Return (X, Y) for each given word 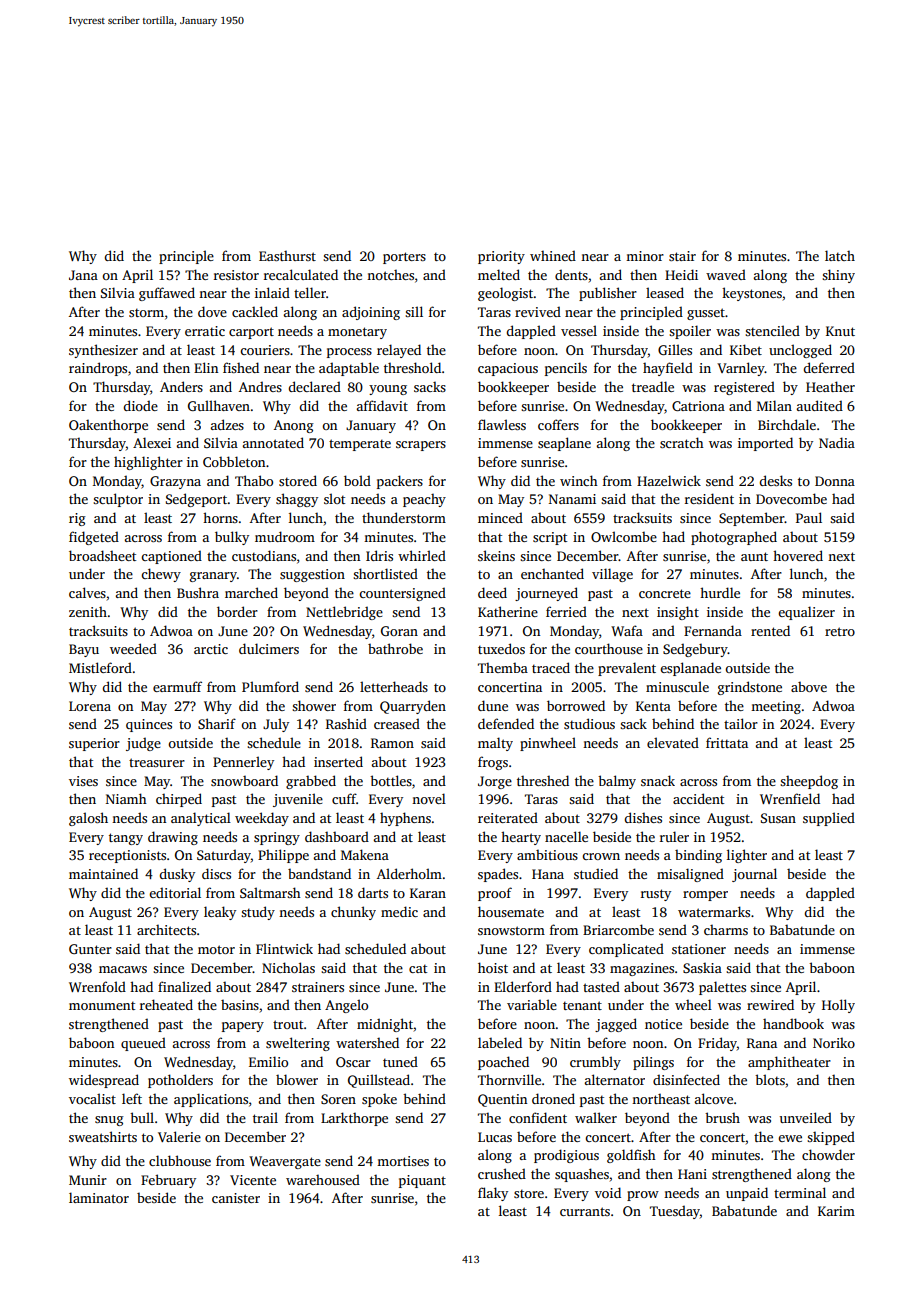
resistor (236, 275)
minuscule (677, 686)
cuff (344, 798)
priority (501, 257)
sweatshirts (103, 1136)
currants (585, 1211)
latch (840, 255)
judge (143, 744)
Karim (836, 1211)
